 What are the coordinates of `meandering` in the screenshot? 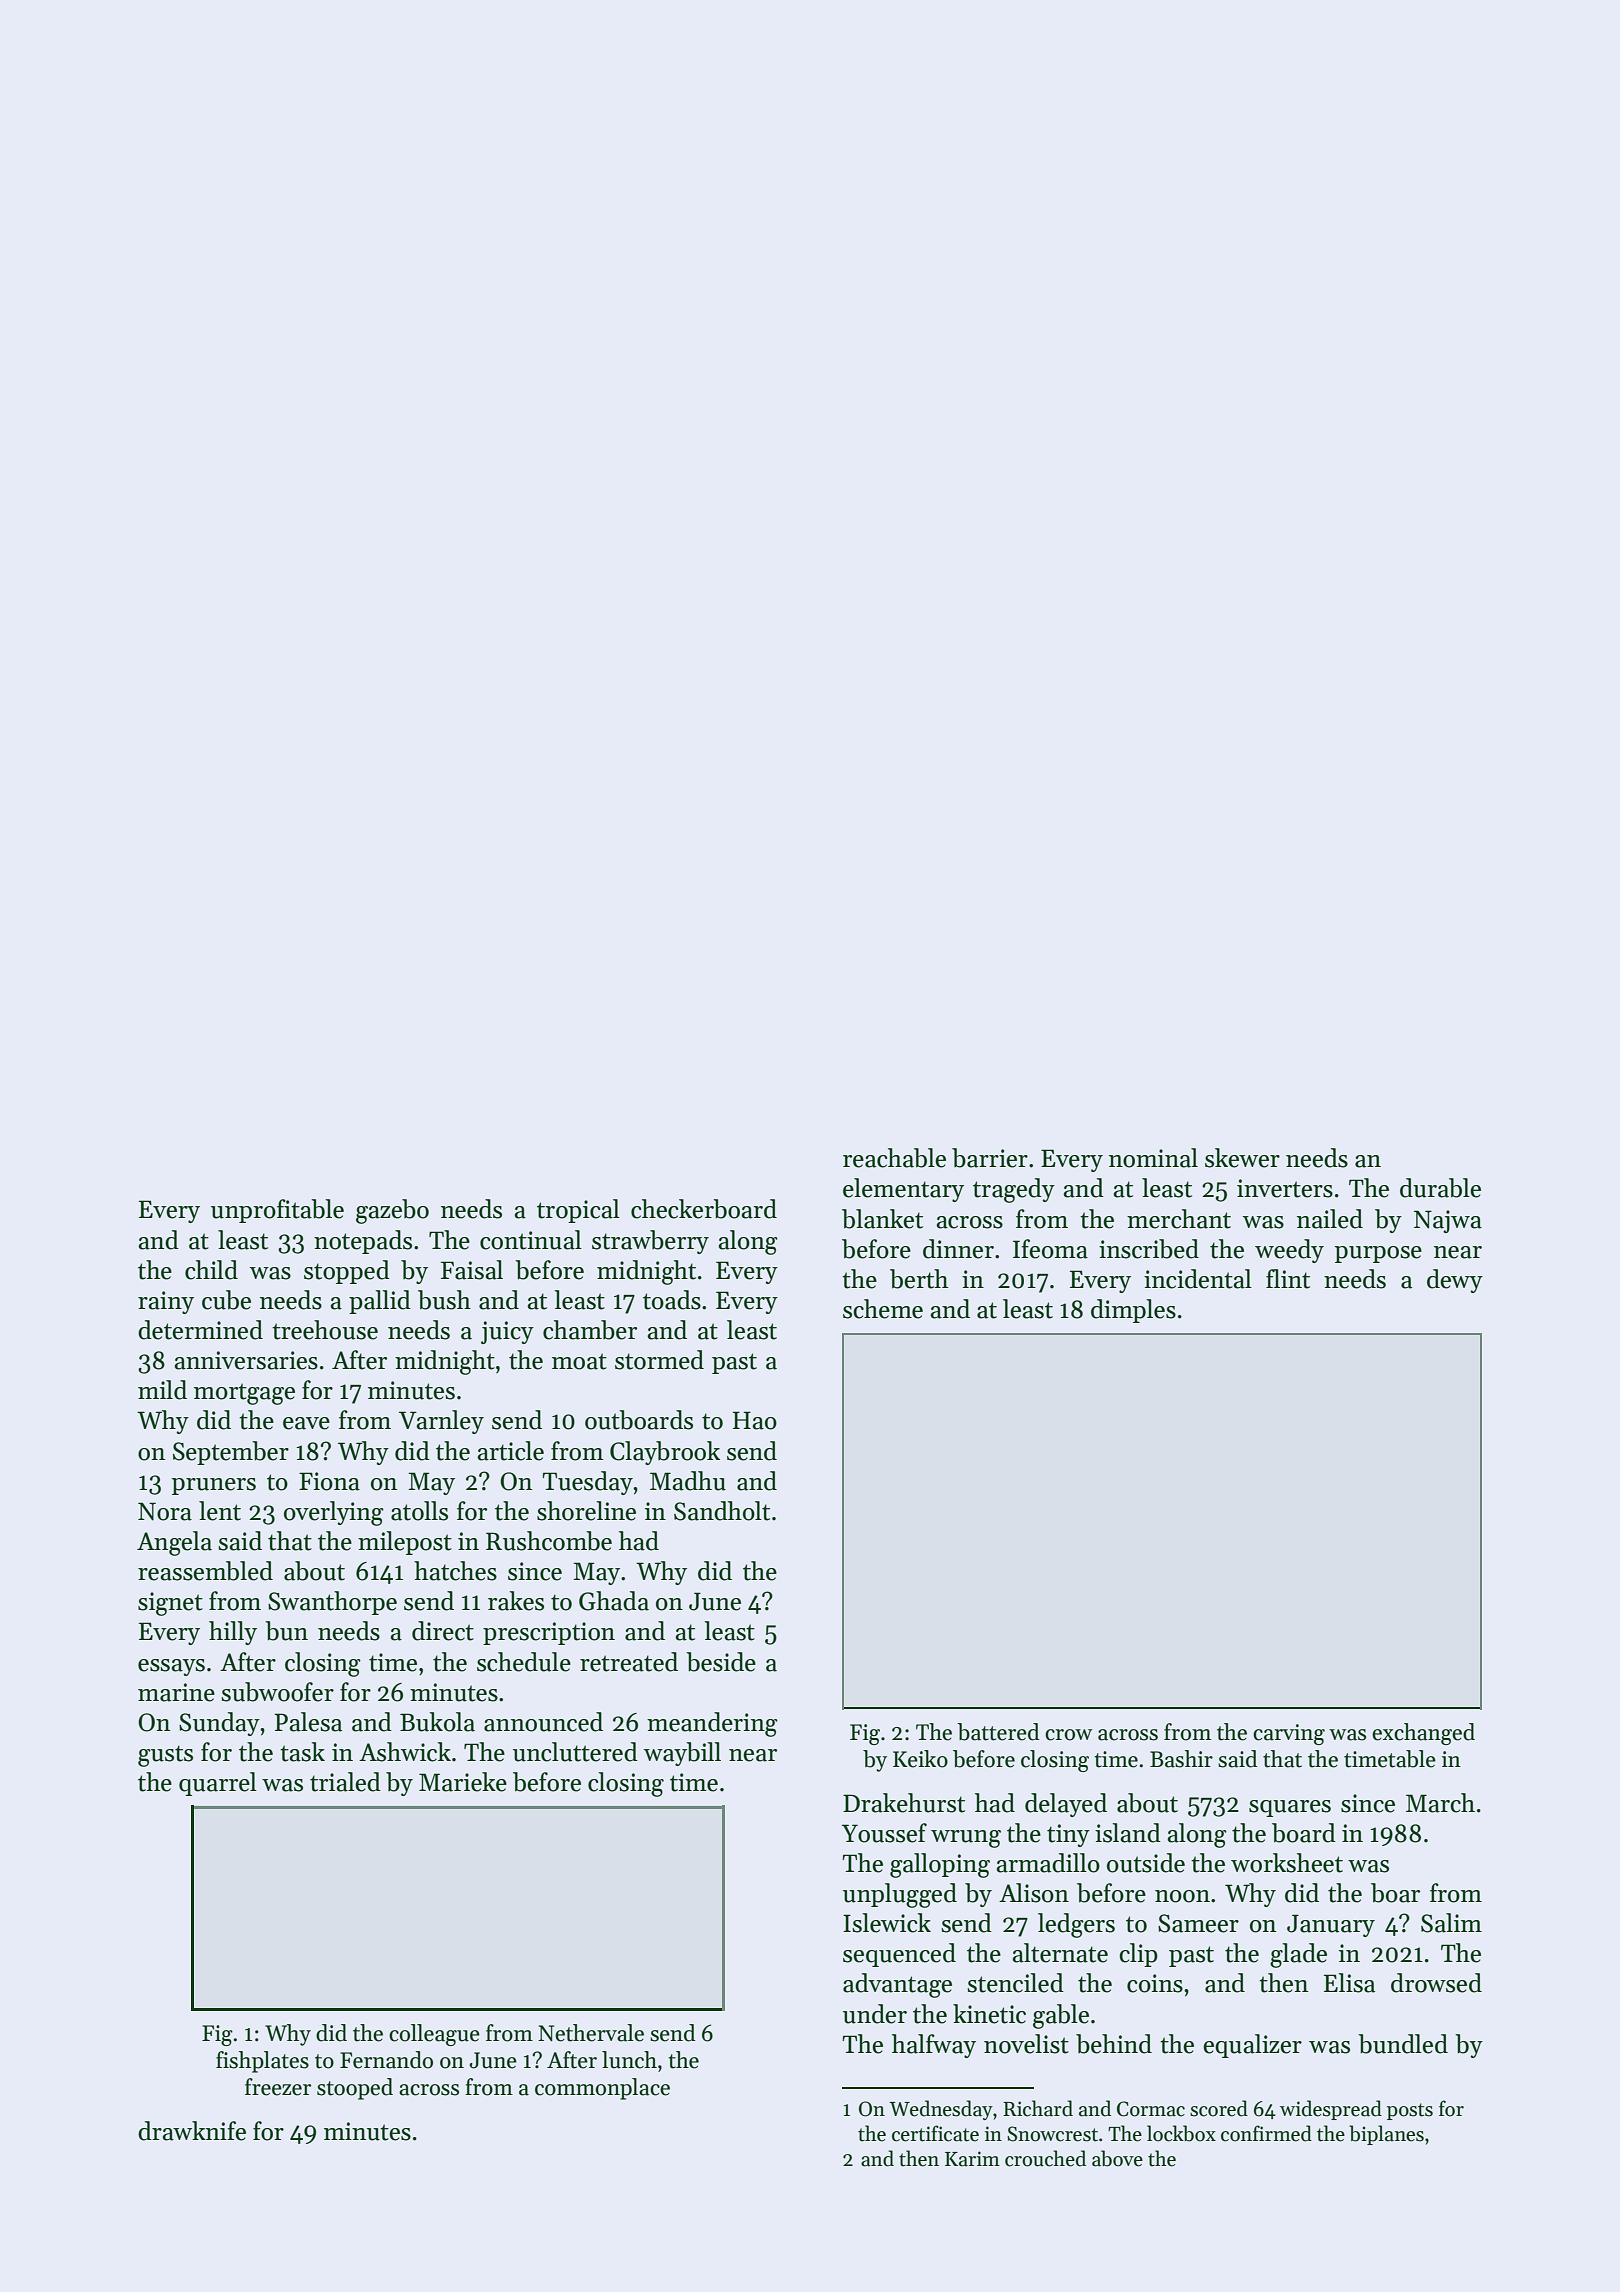 It's located at (712, 1724).
